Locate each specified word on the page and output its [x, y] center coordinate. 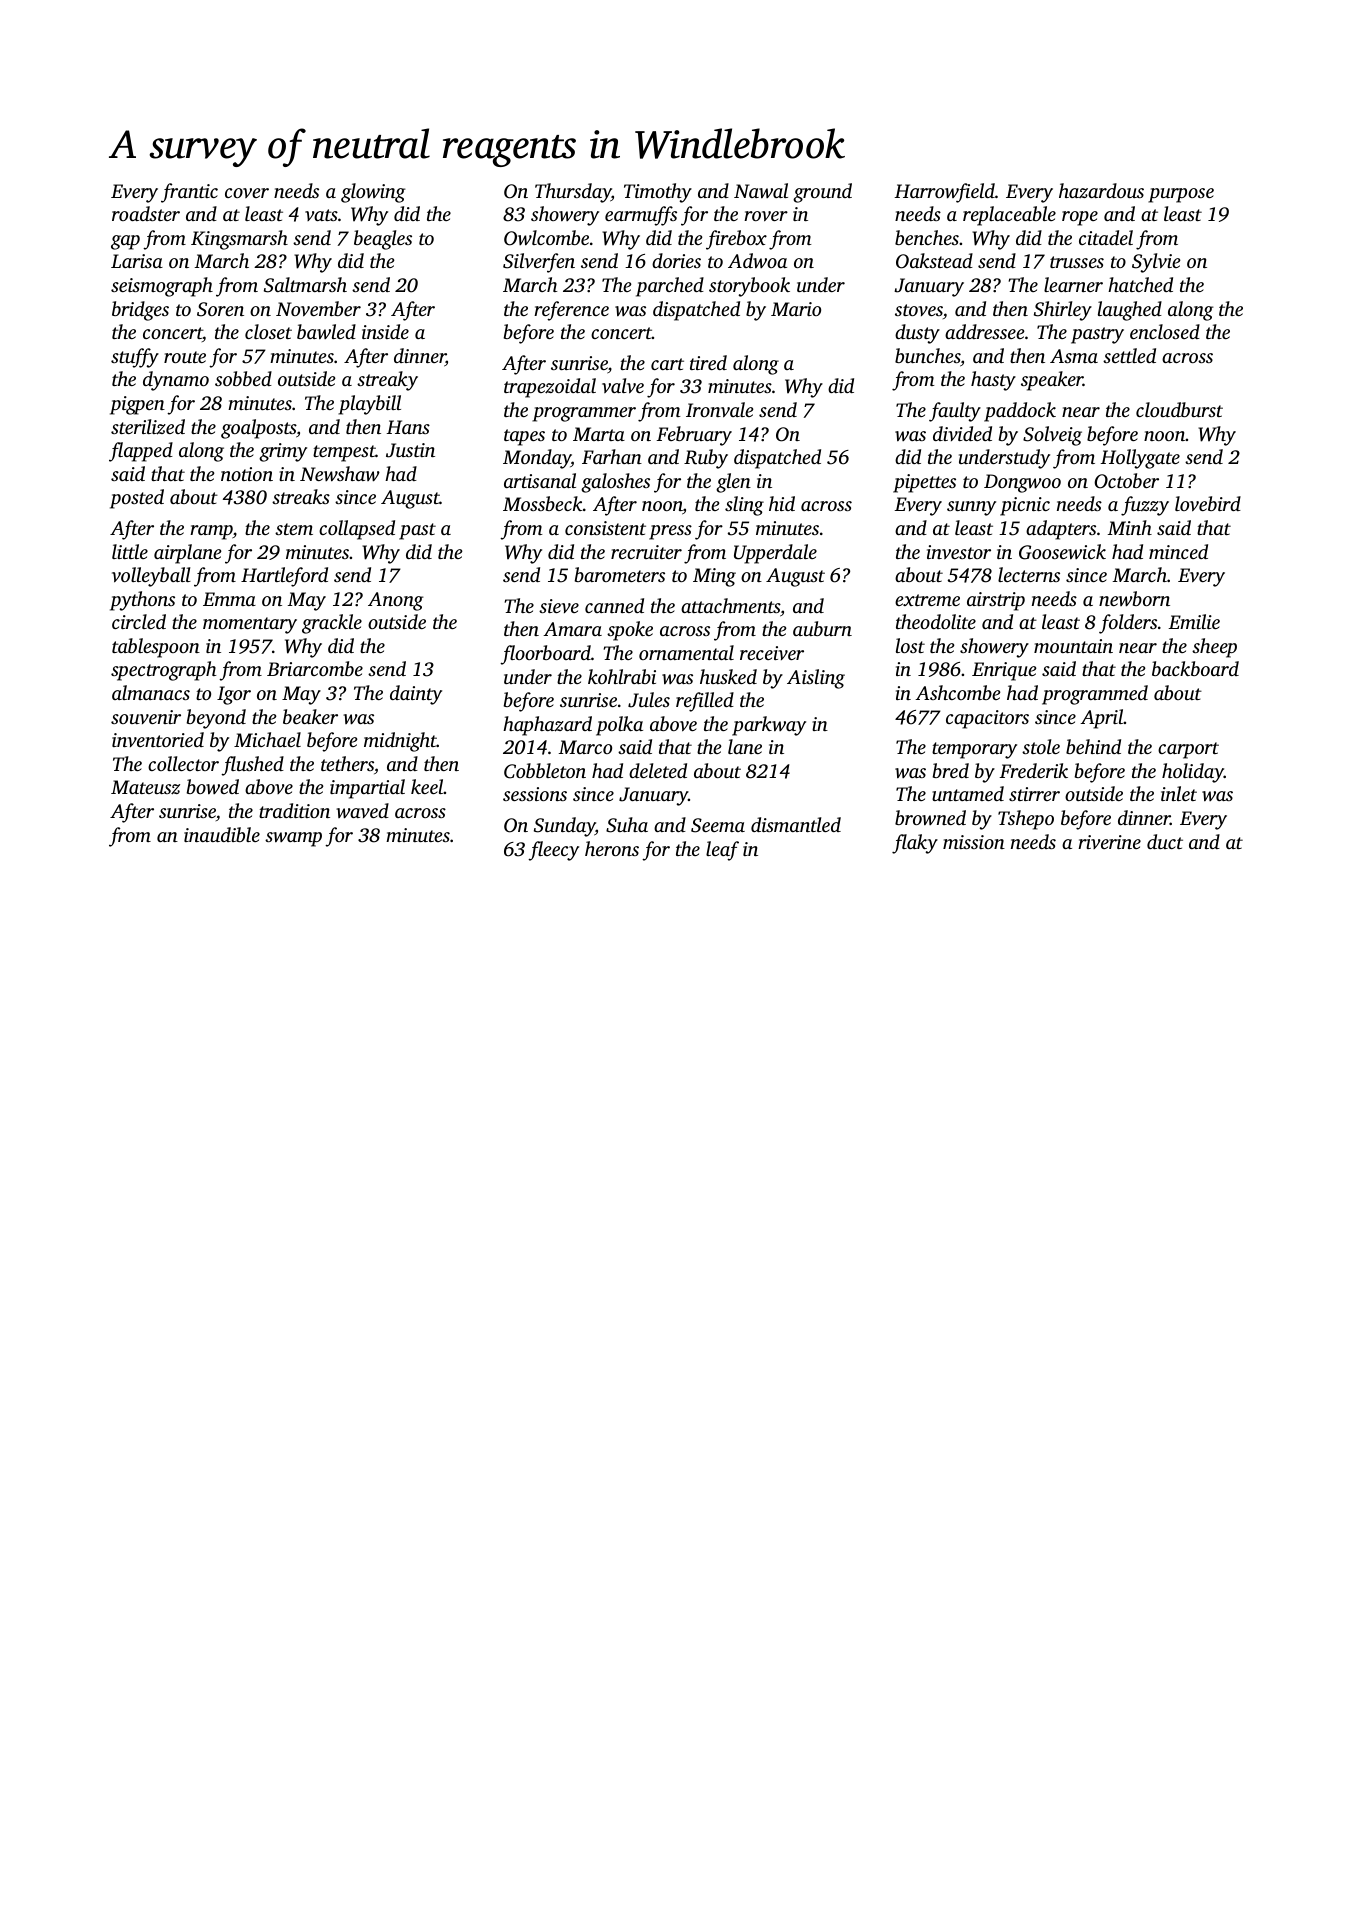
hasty [993, 381]
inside [385, 331]
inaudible [222, 834]
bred [951, 770]
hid [782, 503]
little [130, 551]
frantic [189, 193]
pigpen [137, 405]
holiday [1193, 773]
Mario [796, 309]
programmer [584, 414]
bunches [927, 355]
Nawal [761, 190]
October [1126, 481]
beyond [216, 719]
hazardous [1101, 190]
